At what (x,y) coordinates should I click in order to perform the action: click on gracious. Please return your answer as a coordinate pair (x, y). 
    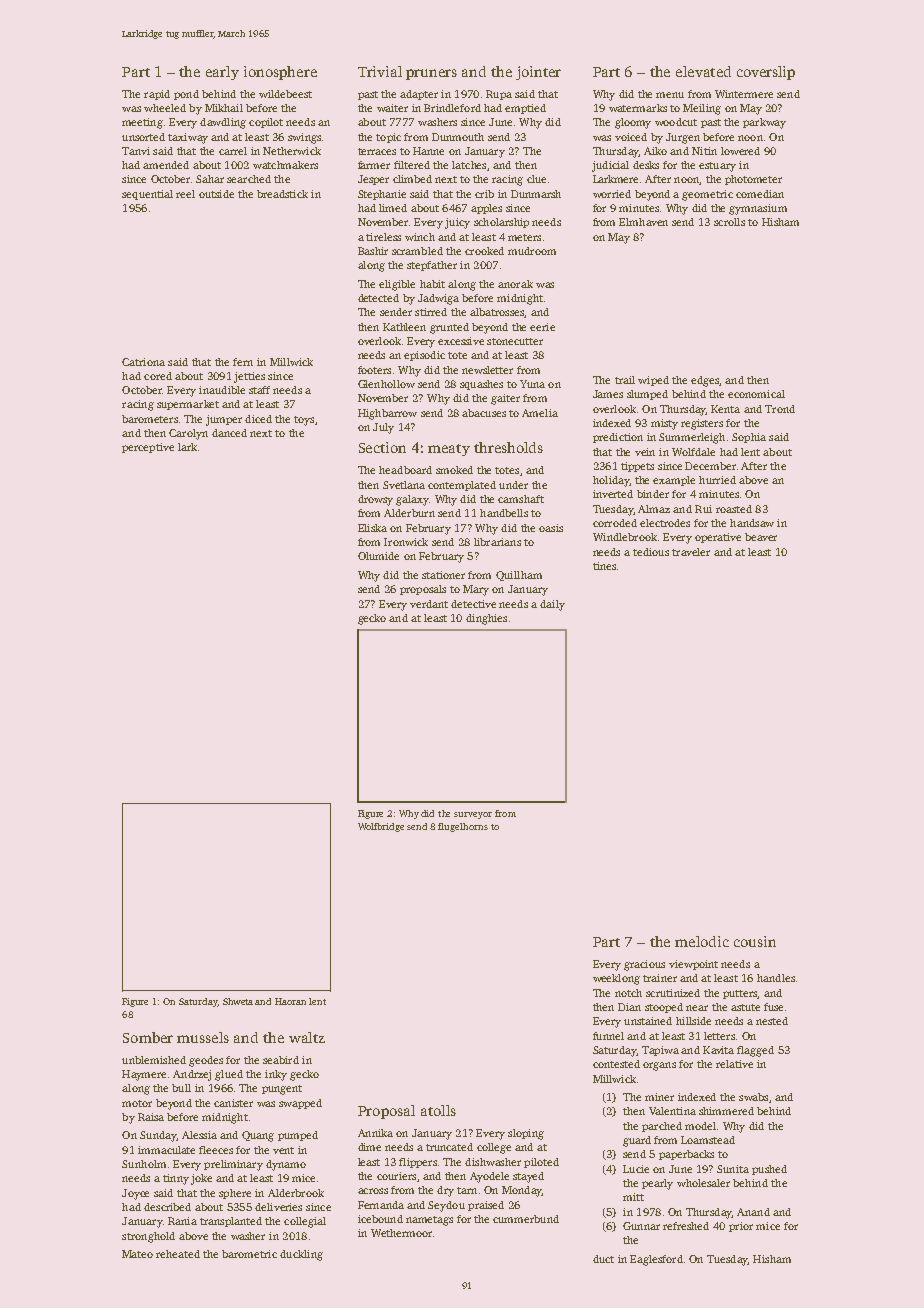
    Looking at the image, I should click on (644, 965).
